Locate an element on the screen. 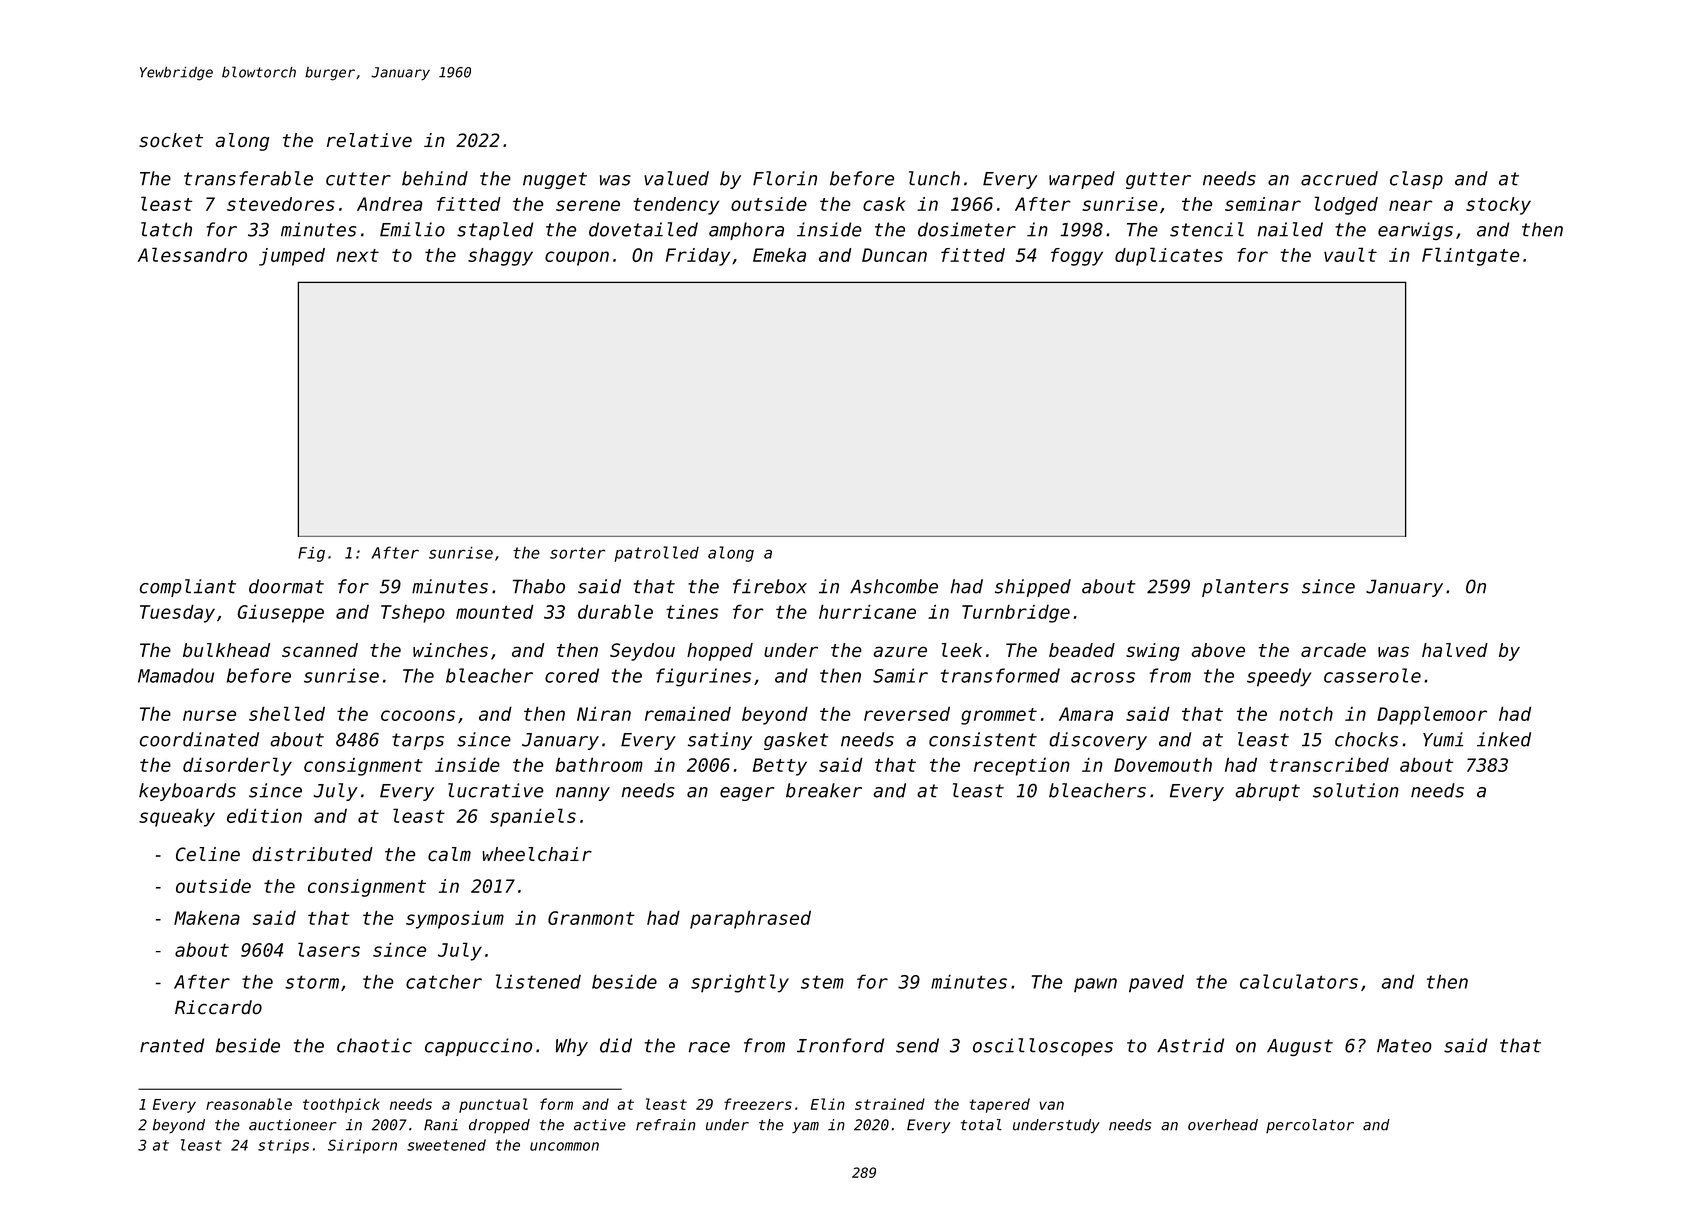 This screenshot has height=1205, width=1704. pawn is located at coordinates (1095, 985).
